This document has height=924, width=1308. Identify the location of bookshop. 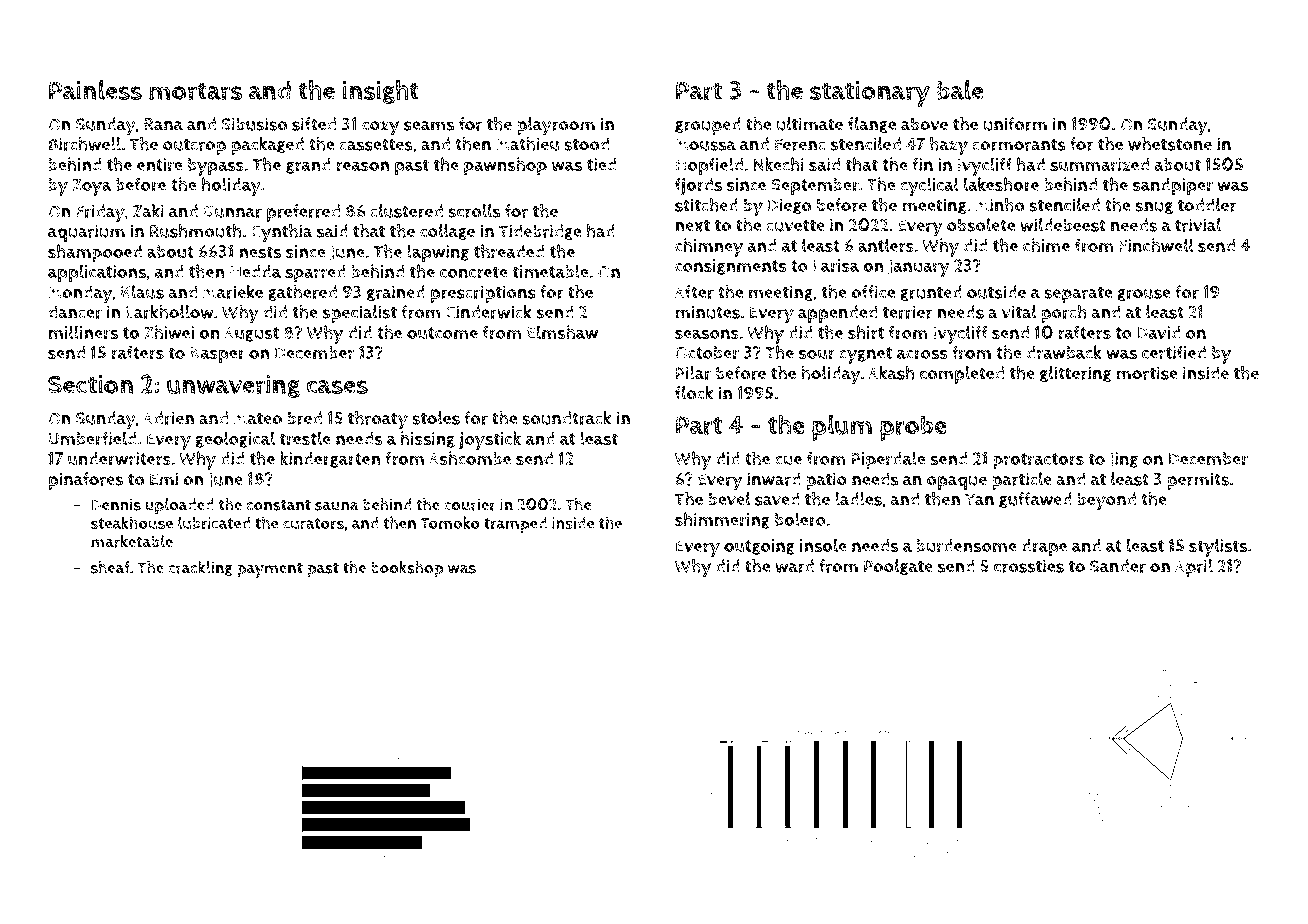
(407, 569).
